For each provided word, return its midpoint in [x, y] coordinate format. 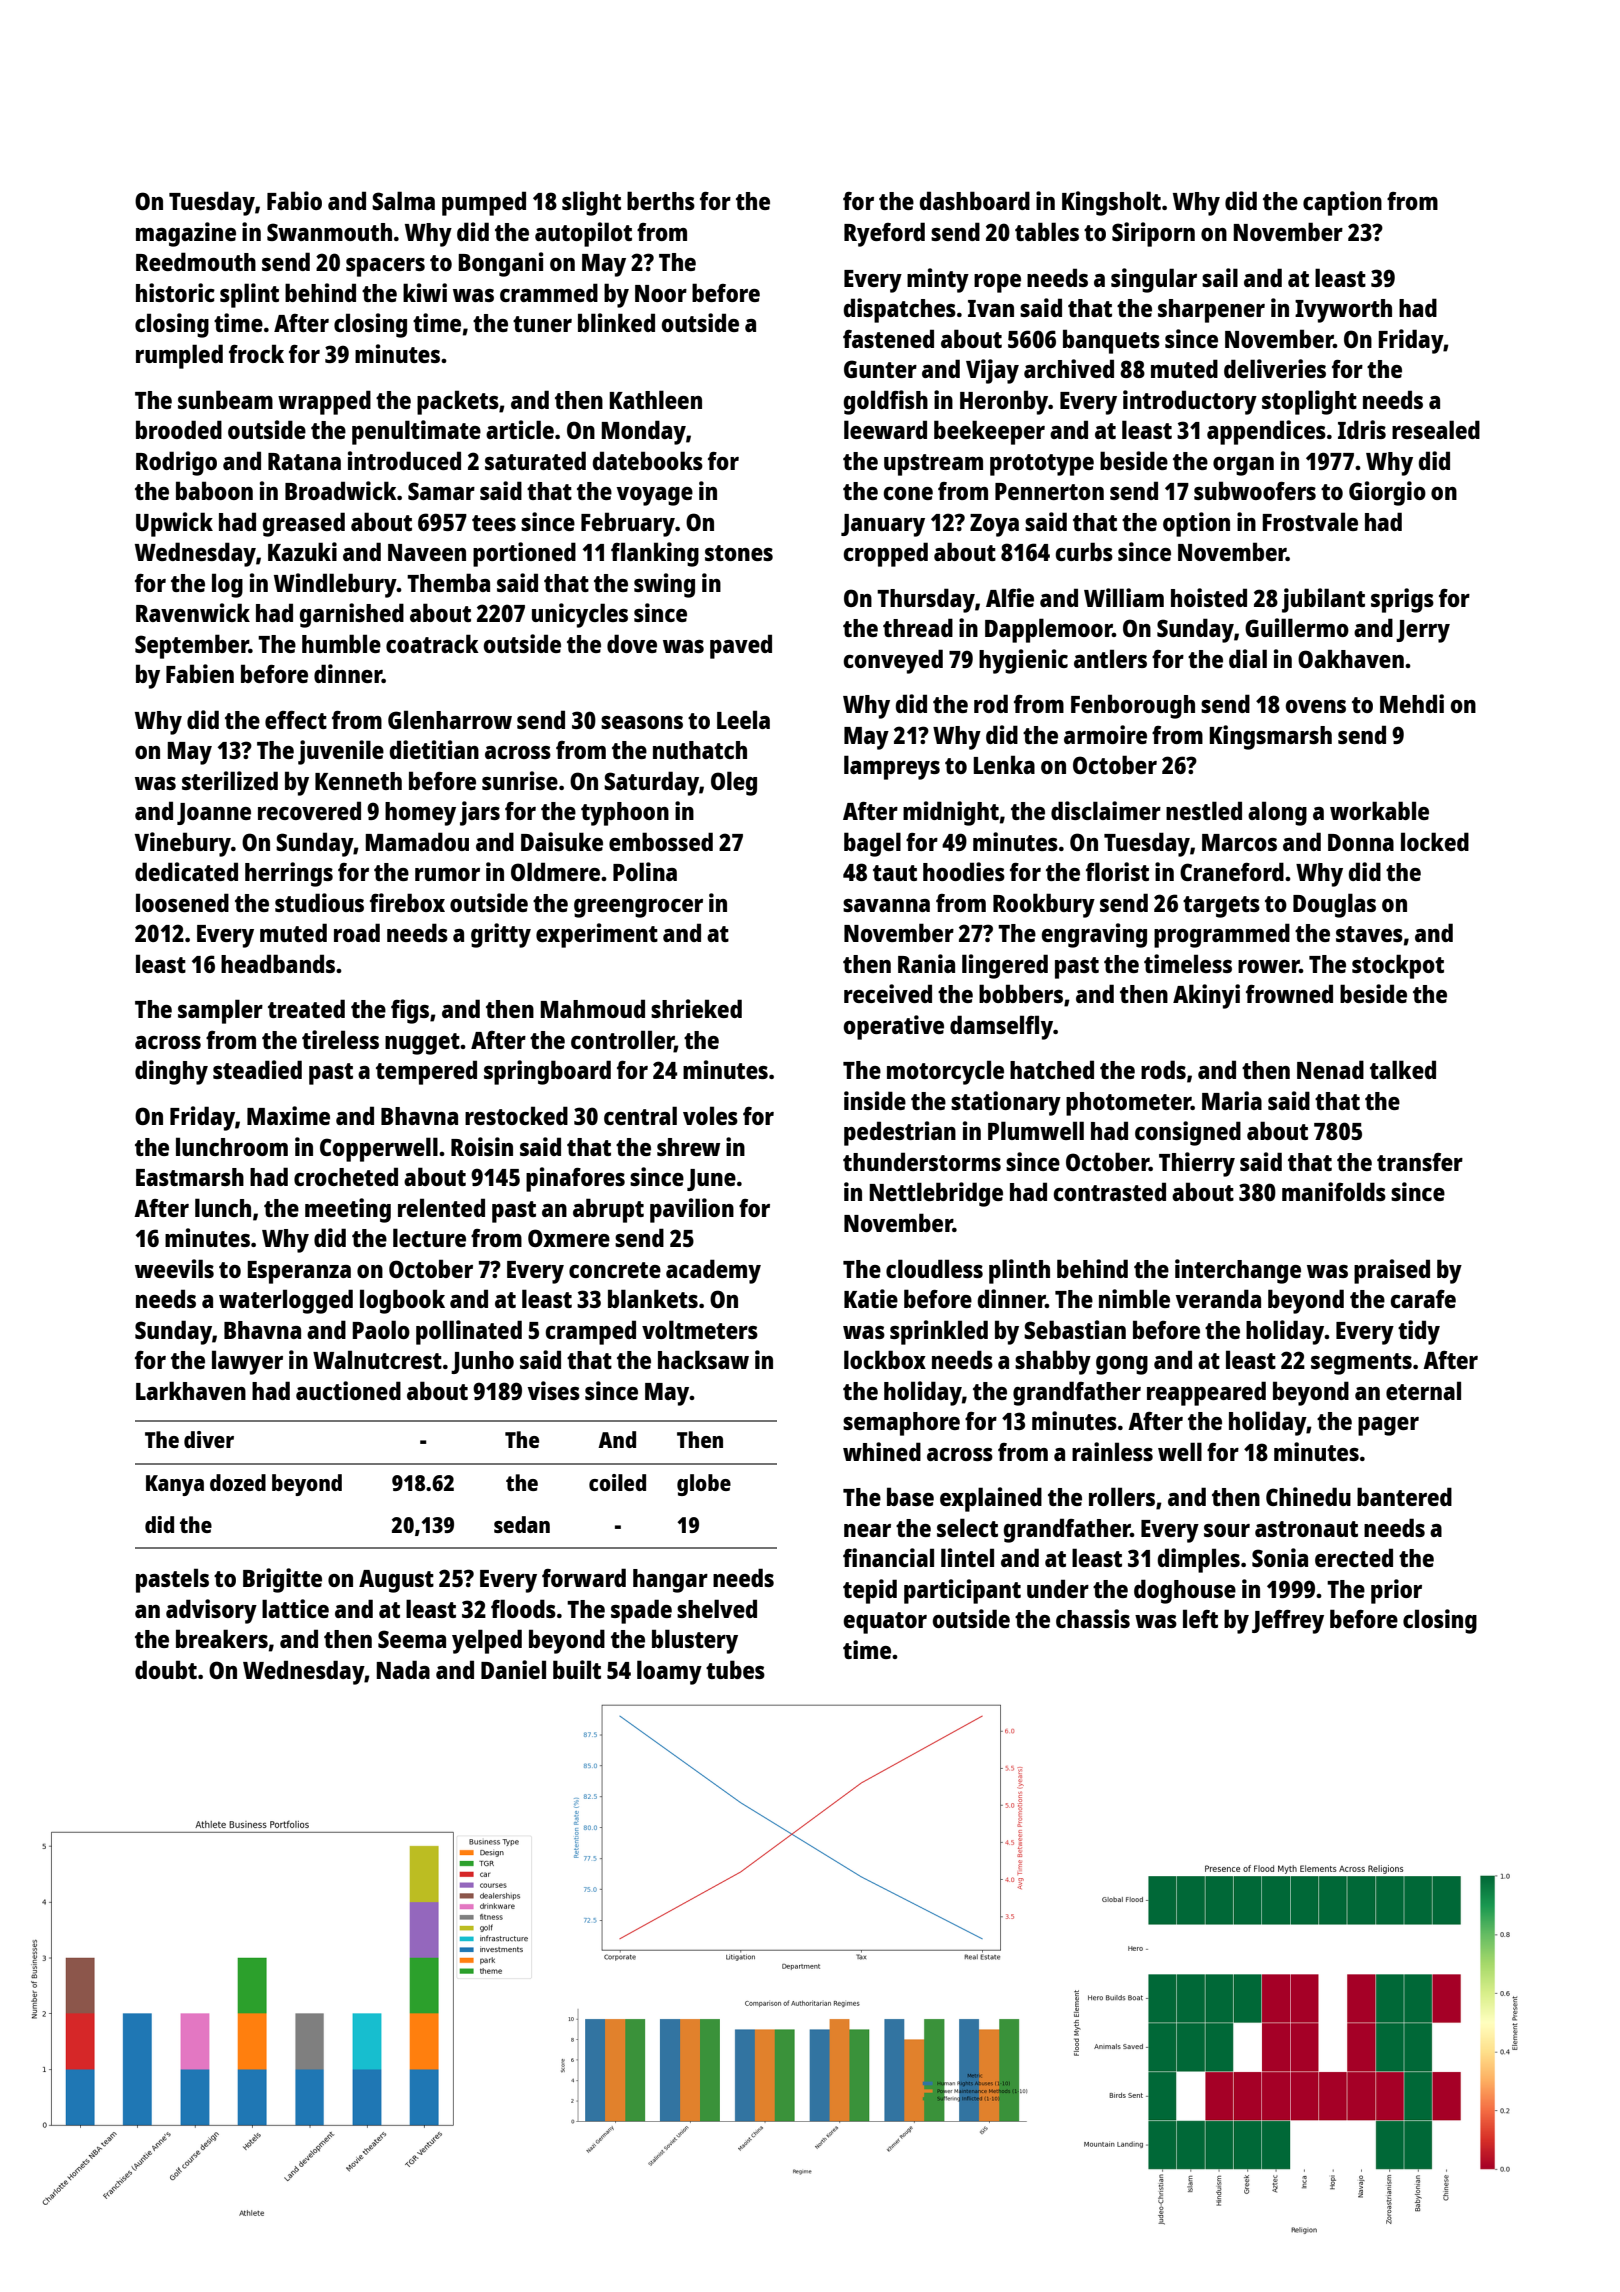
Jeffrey [1288, 1622]
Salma [403, 200]
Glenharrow [450, 719]
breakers [222, 1638]
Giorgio [1387, 493]
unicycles [580, 615]
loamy [669, 1672]
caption [1342, 203]
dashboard [974, 200]
